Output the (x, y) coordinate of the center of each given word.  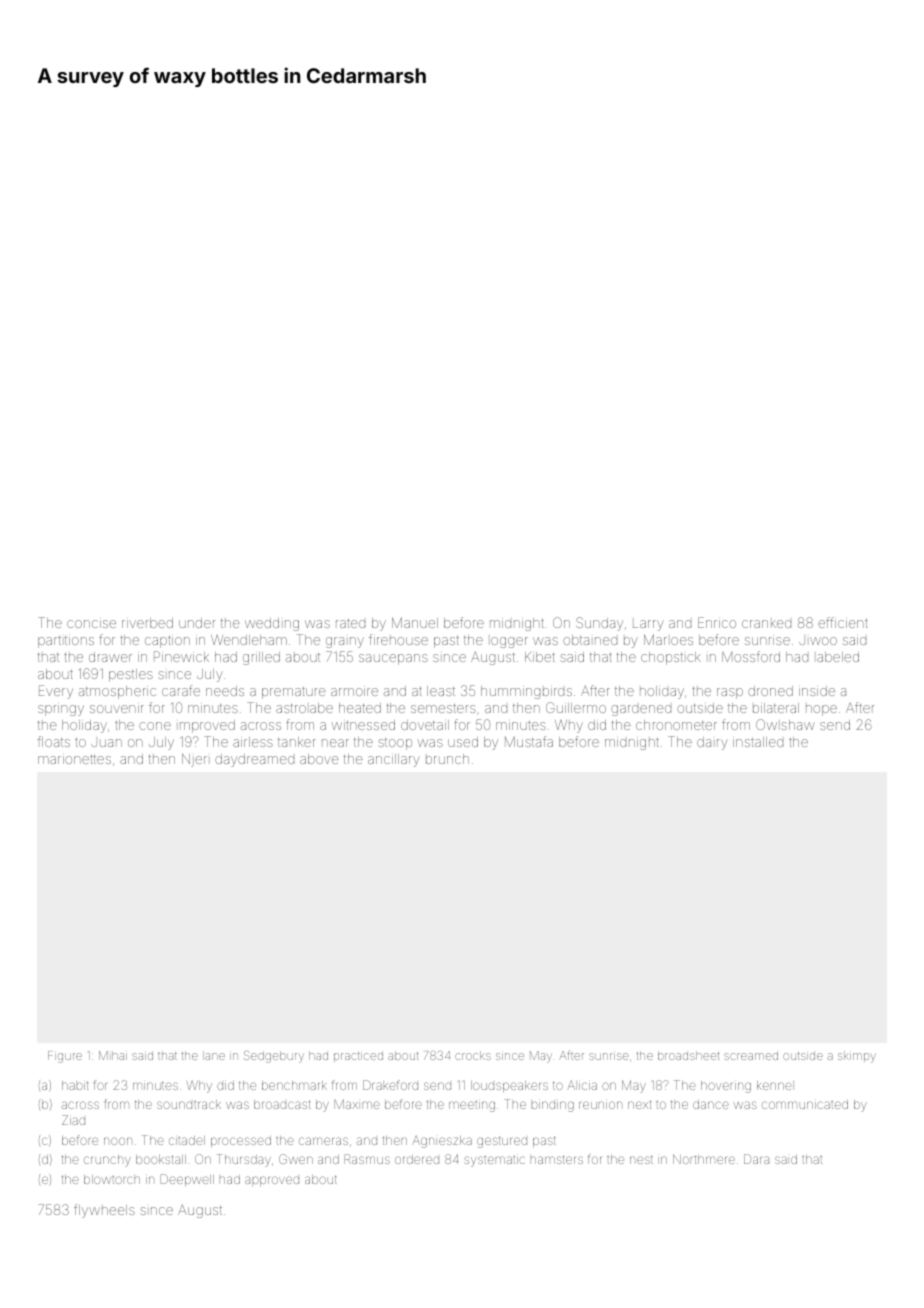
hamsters (557, 1159)
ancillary (394, 760)
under (197, 623)
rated (350, 623)
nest (641, 1159)
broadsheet (688, 1055)
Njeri (194, 760)
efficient (843, 622)
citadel (187, 1140)
